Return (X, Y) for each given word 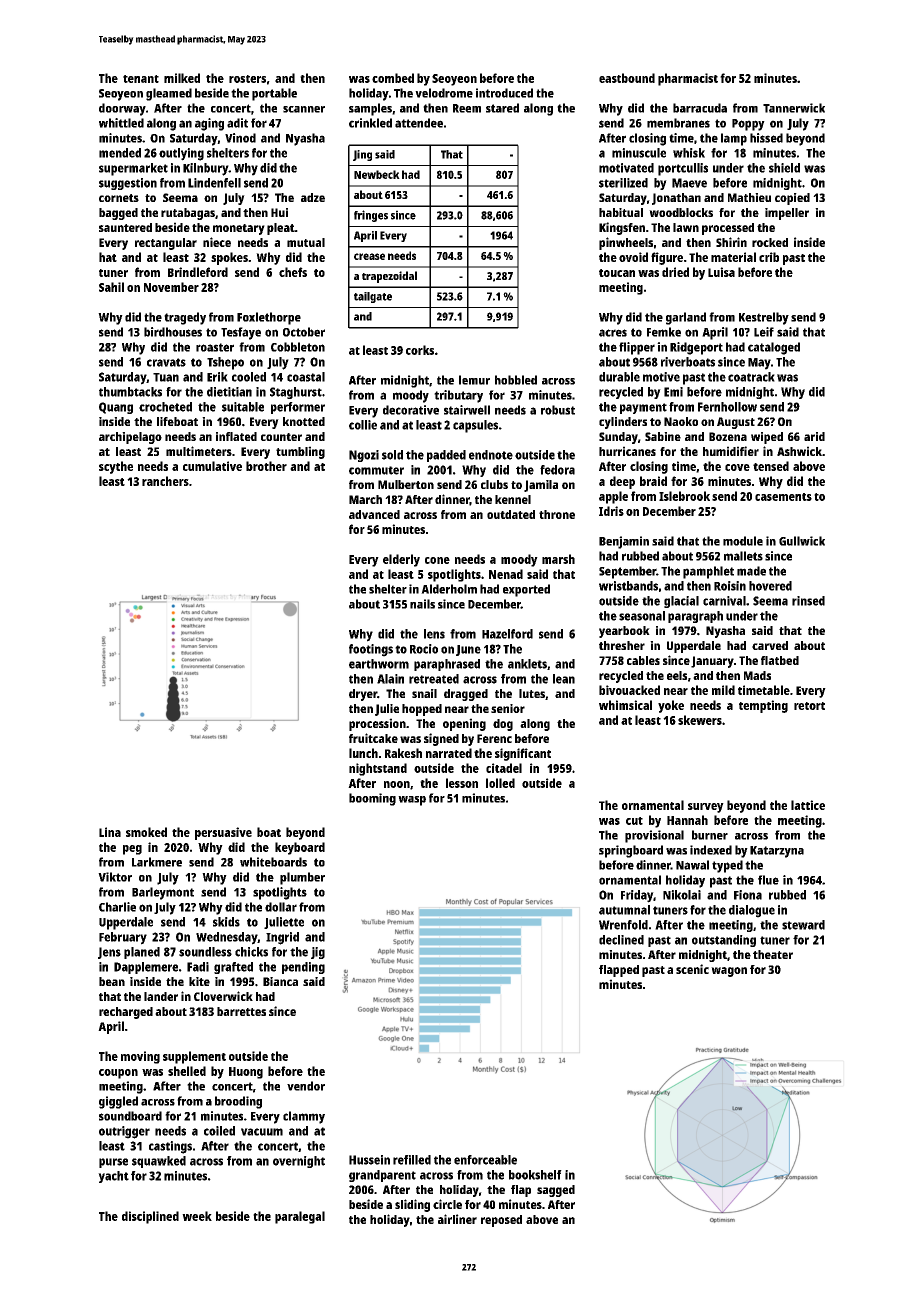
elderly (401, 560)
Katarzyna (777, 852)
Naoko (681, 421)
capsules (475, 426)
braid (653, 481)
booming (372, 799)
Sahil (111, 287)
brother (266, 466)
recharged (126, 1013)
